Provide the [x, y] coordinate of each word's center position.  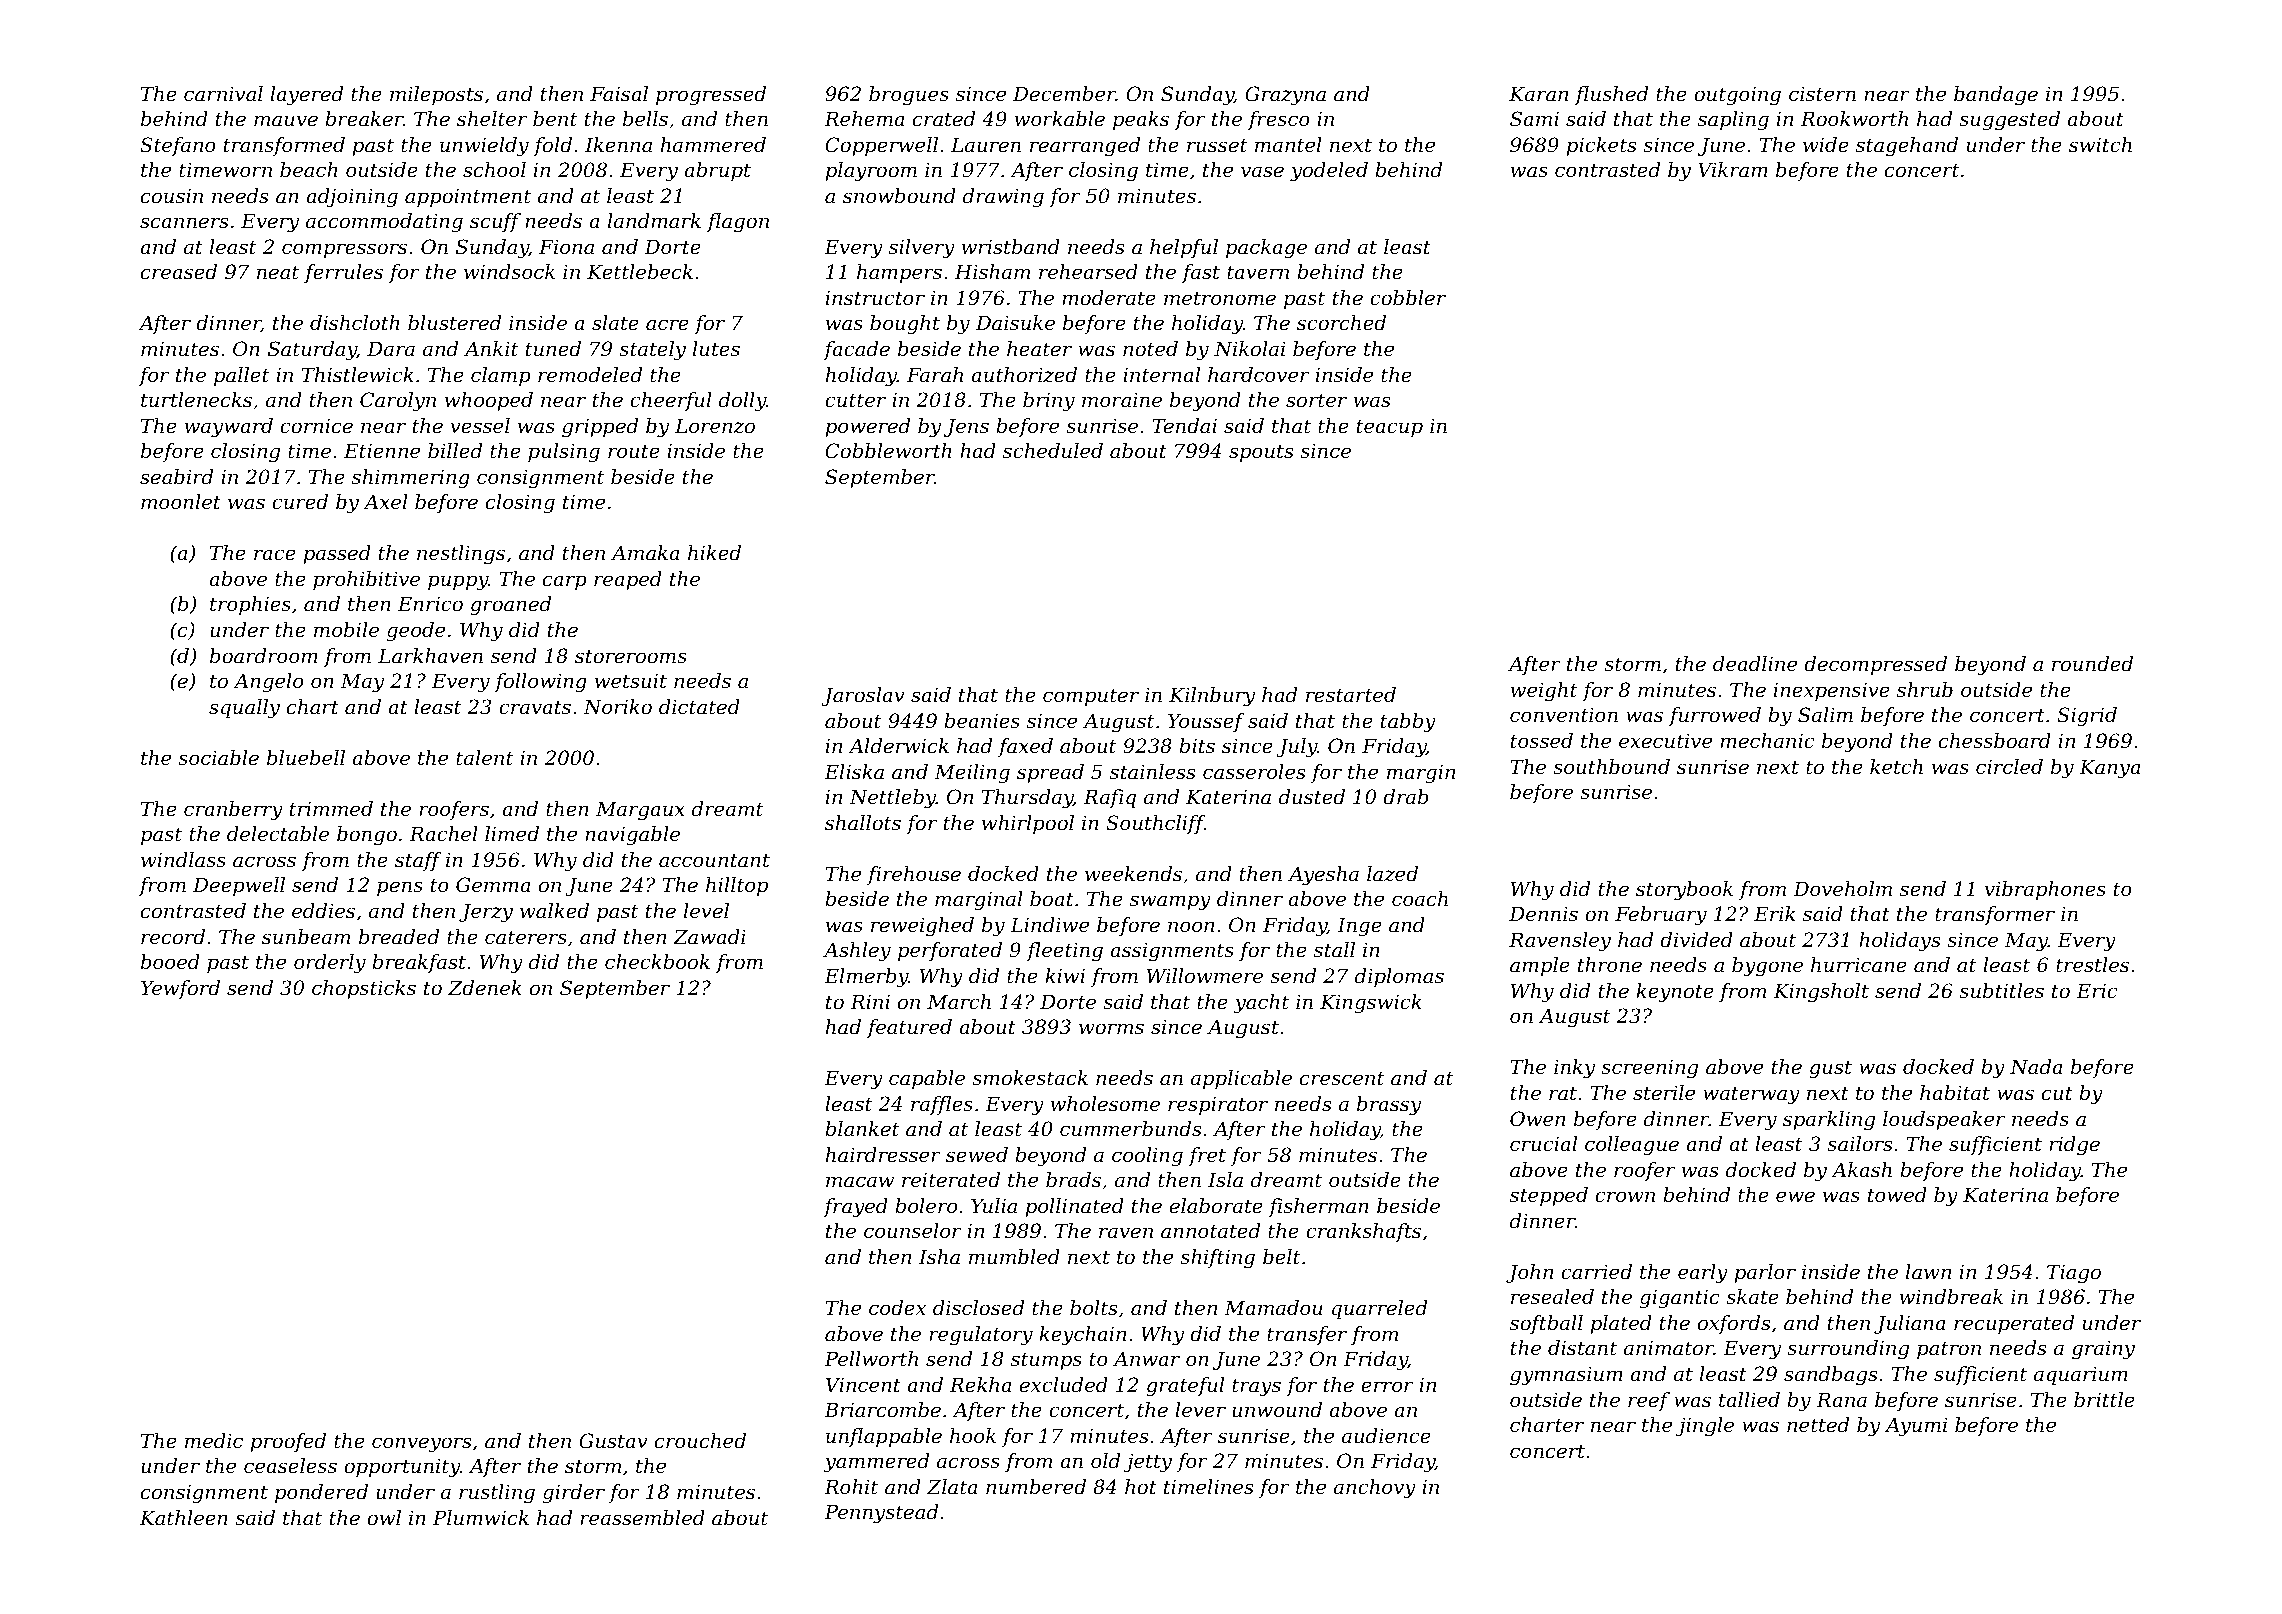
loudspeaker [1944, 1120]
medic [214, 1441]
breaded [399, 937]
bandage [1996, 96]
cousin [172, 196]
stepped [1549, 1196]
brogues [909, 96]
